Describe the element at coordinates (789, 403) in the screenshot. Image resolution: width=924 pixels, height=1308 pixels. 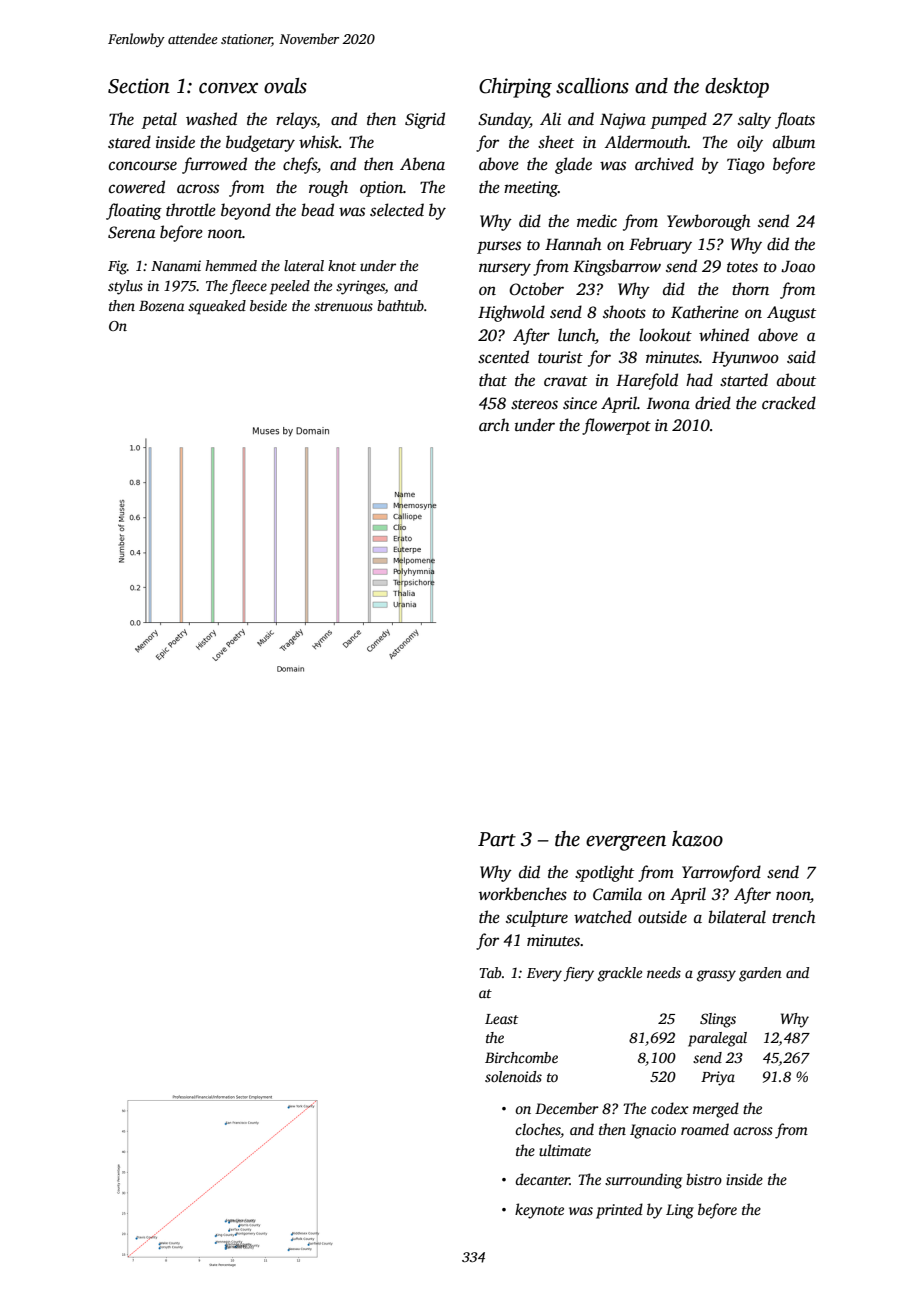
I see `cracked` at that location.
